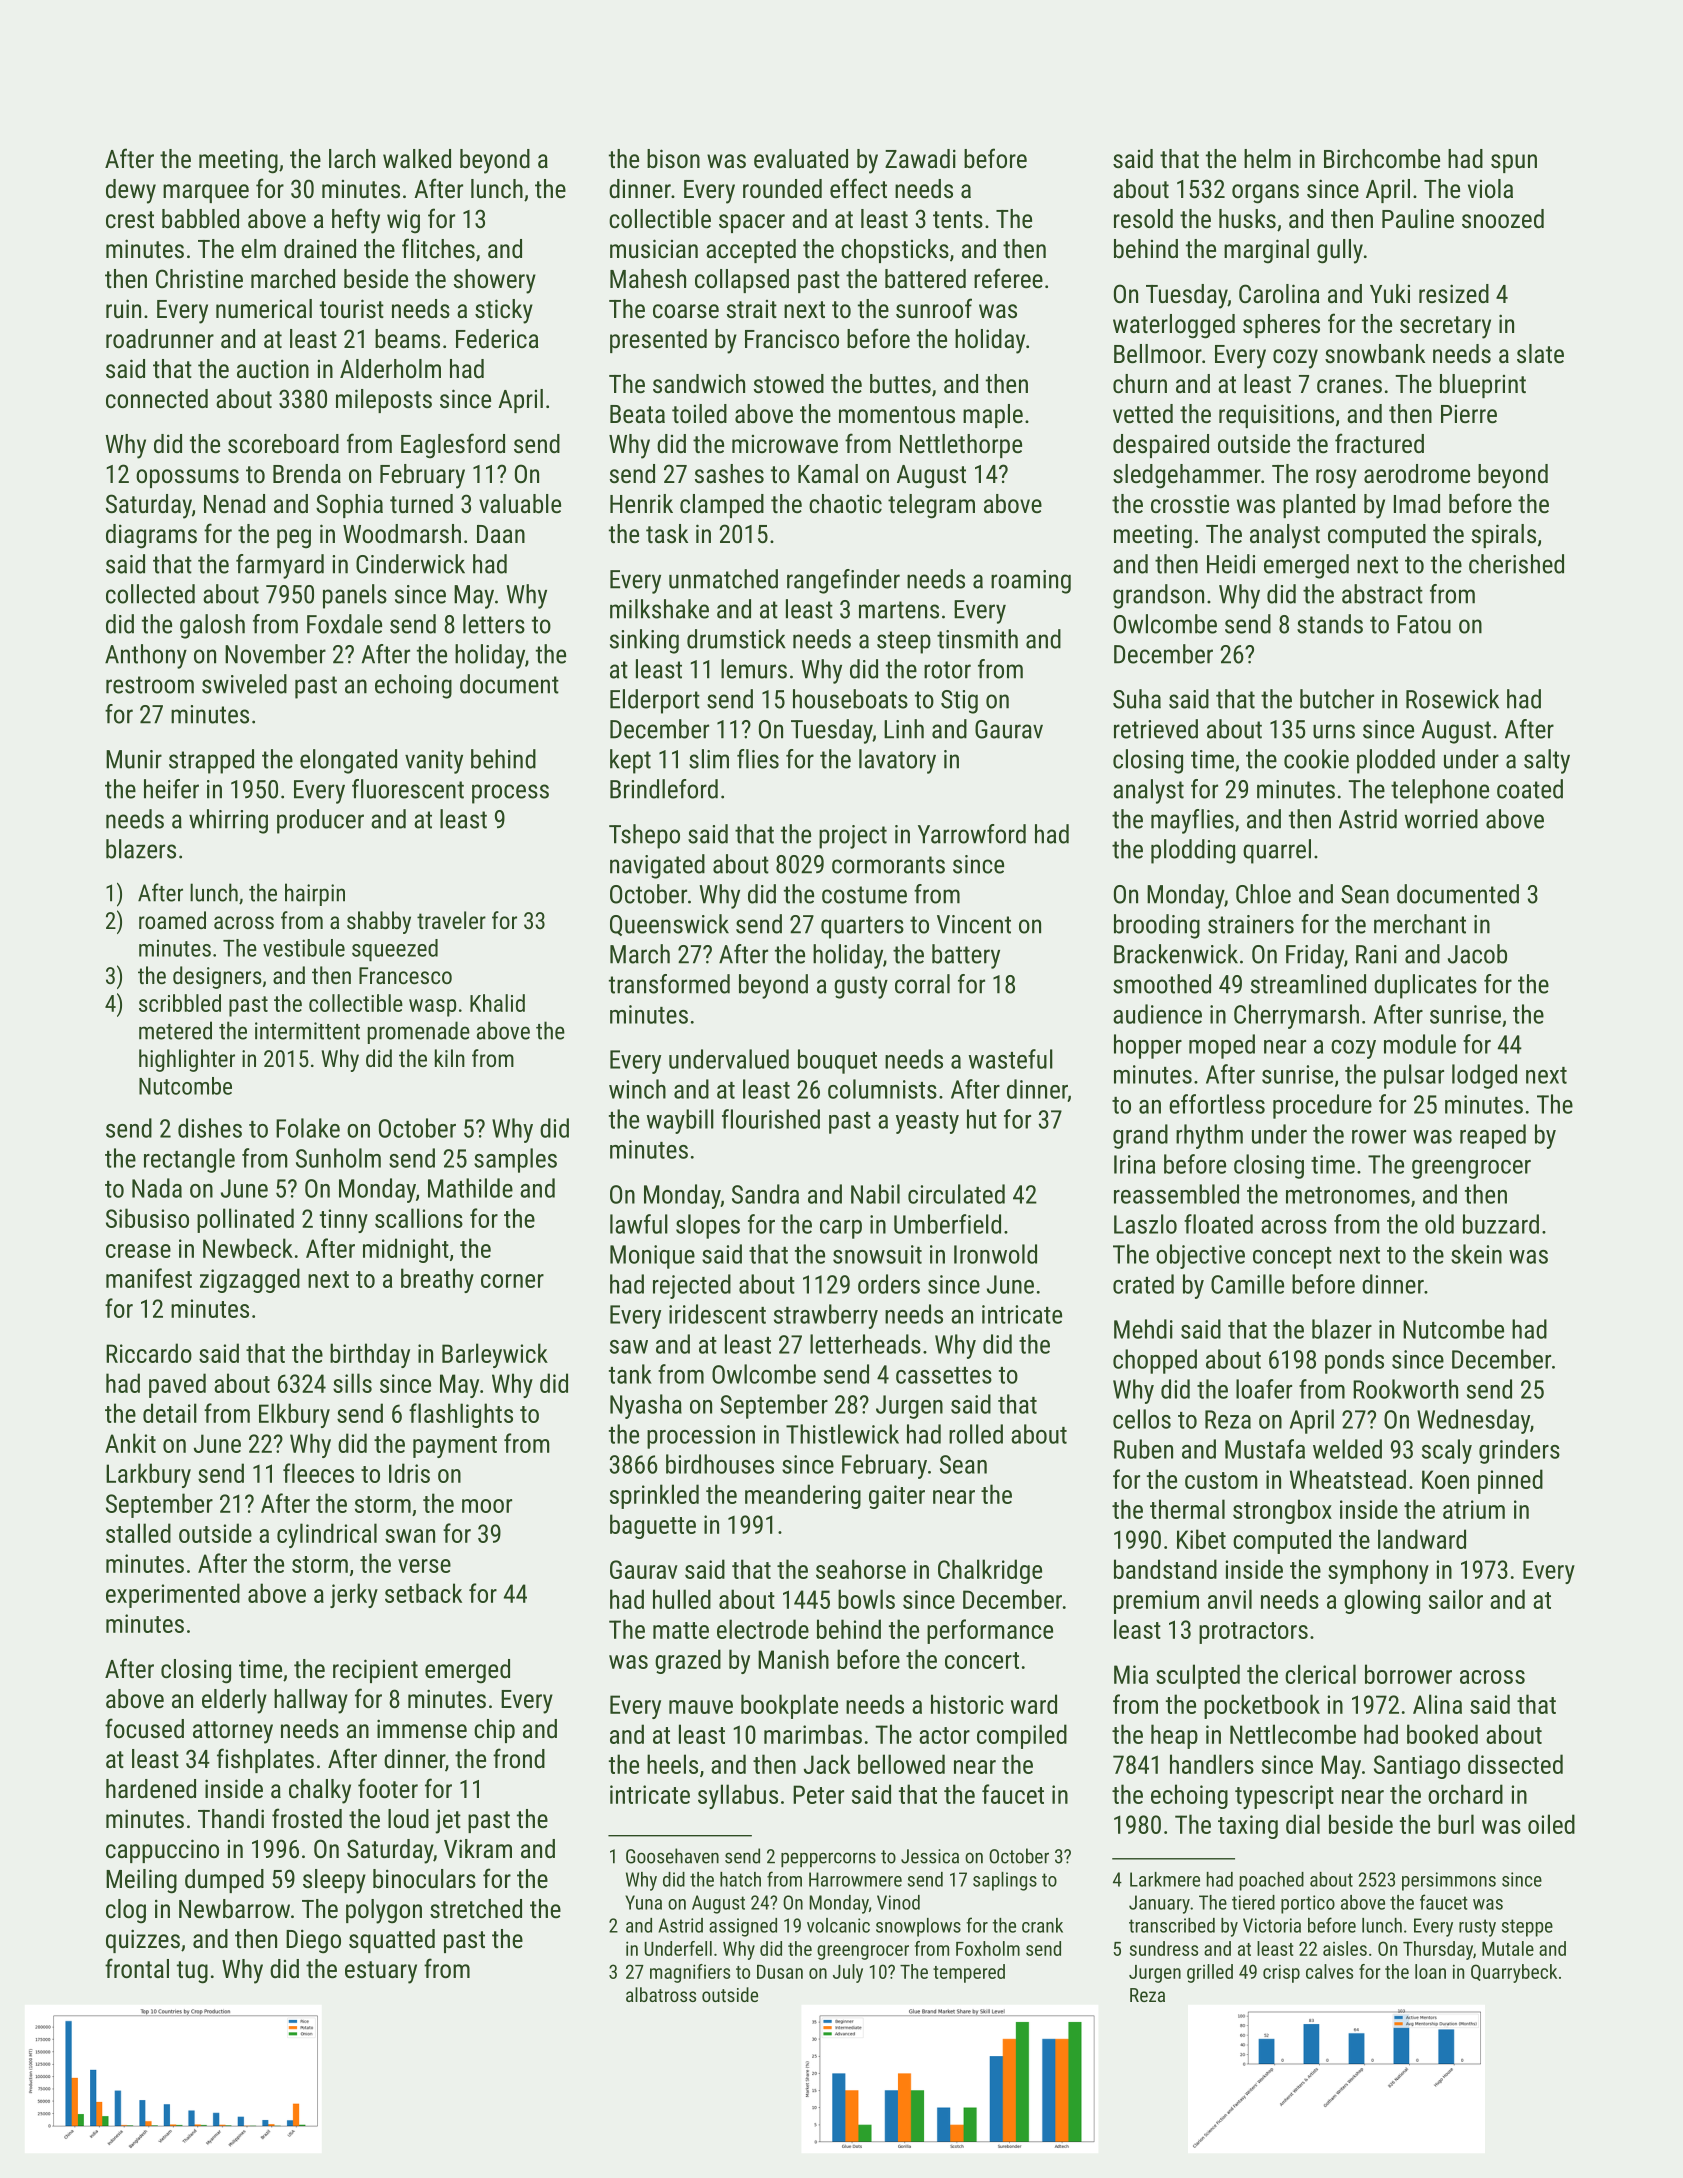  Describe the element at coordinates (1217, 1104) in the document. I see `effortless` at that location.
